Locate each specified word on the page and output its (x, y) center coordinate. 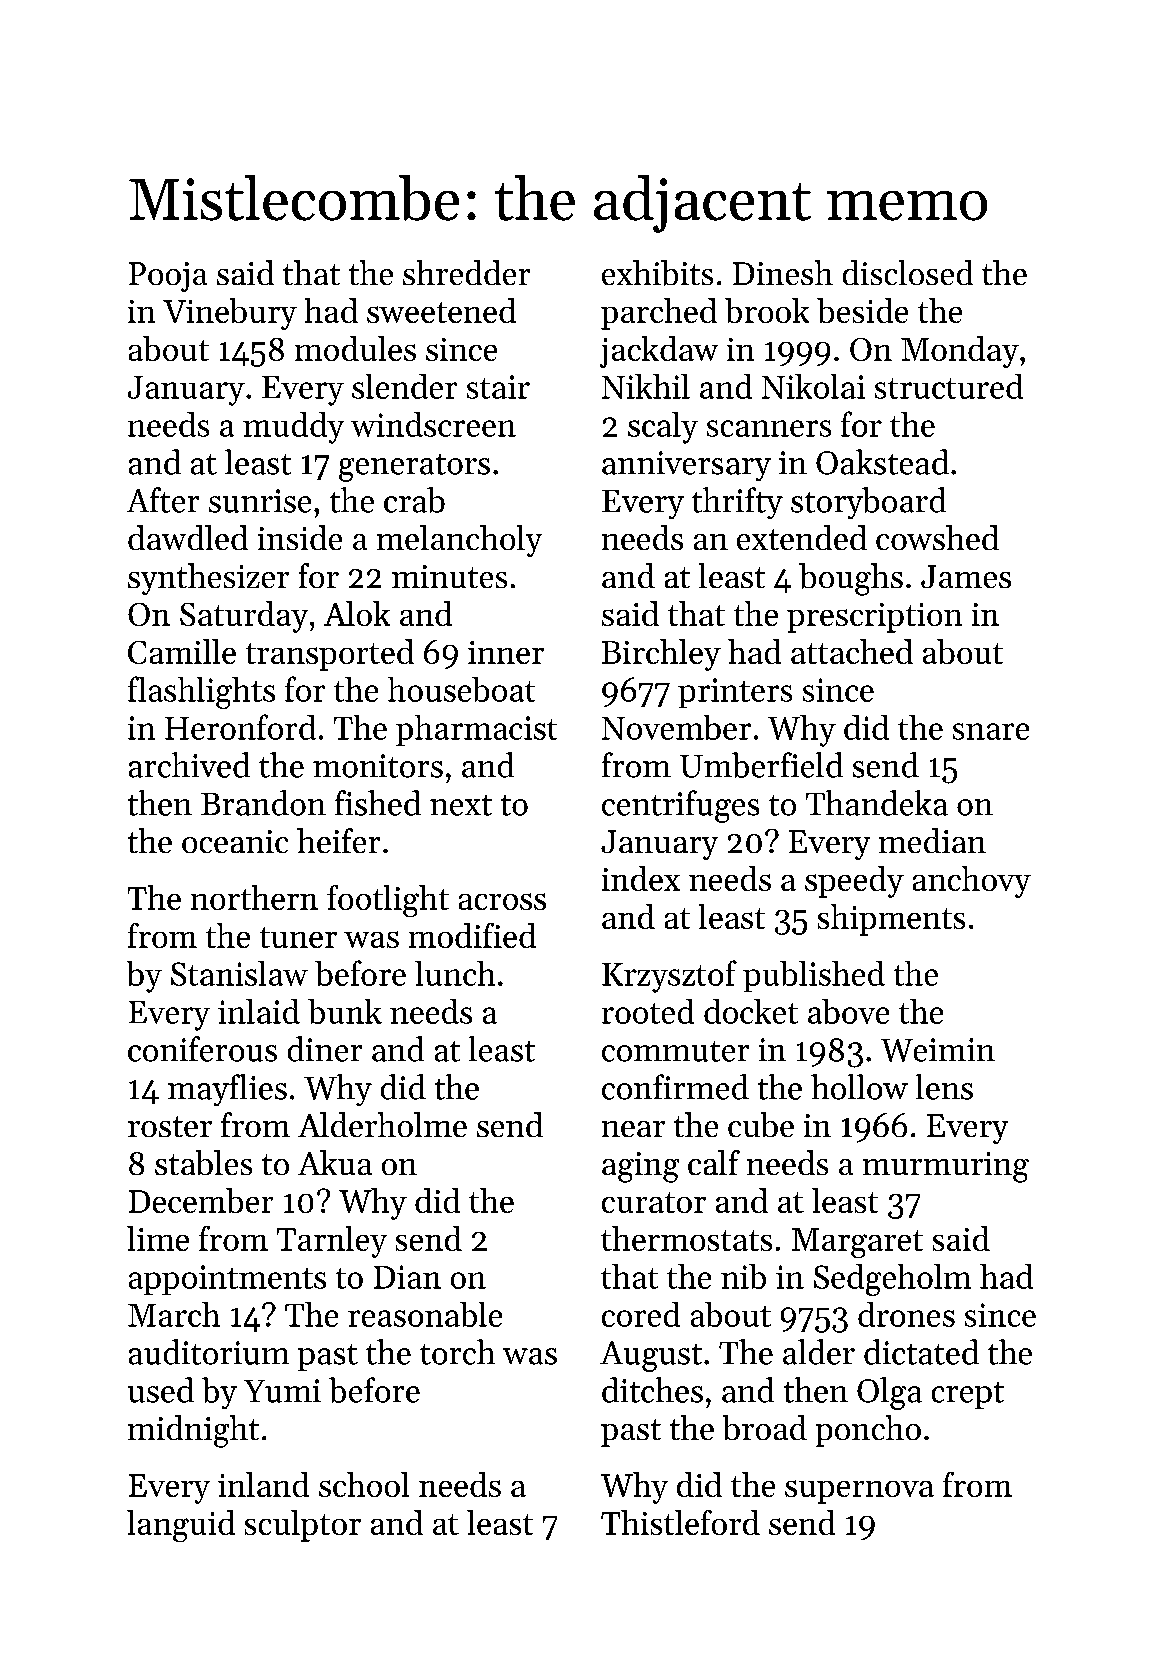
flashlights (201, 692)
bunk (345, 1011)
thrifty (737, 503)
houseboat (461, 689)
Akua (335, 1162)
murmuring (946, 1167)
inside (300, 537)
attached (852, 651)
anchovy (972, 882)
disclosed (908, 272)
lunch (455, 973)
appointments (227, 1280)
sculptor (303, 1526)
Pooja (168, 277)
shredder (466, 272)
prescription (874, 618)
